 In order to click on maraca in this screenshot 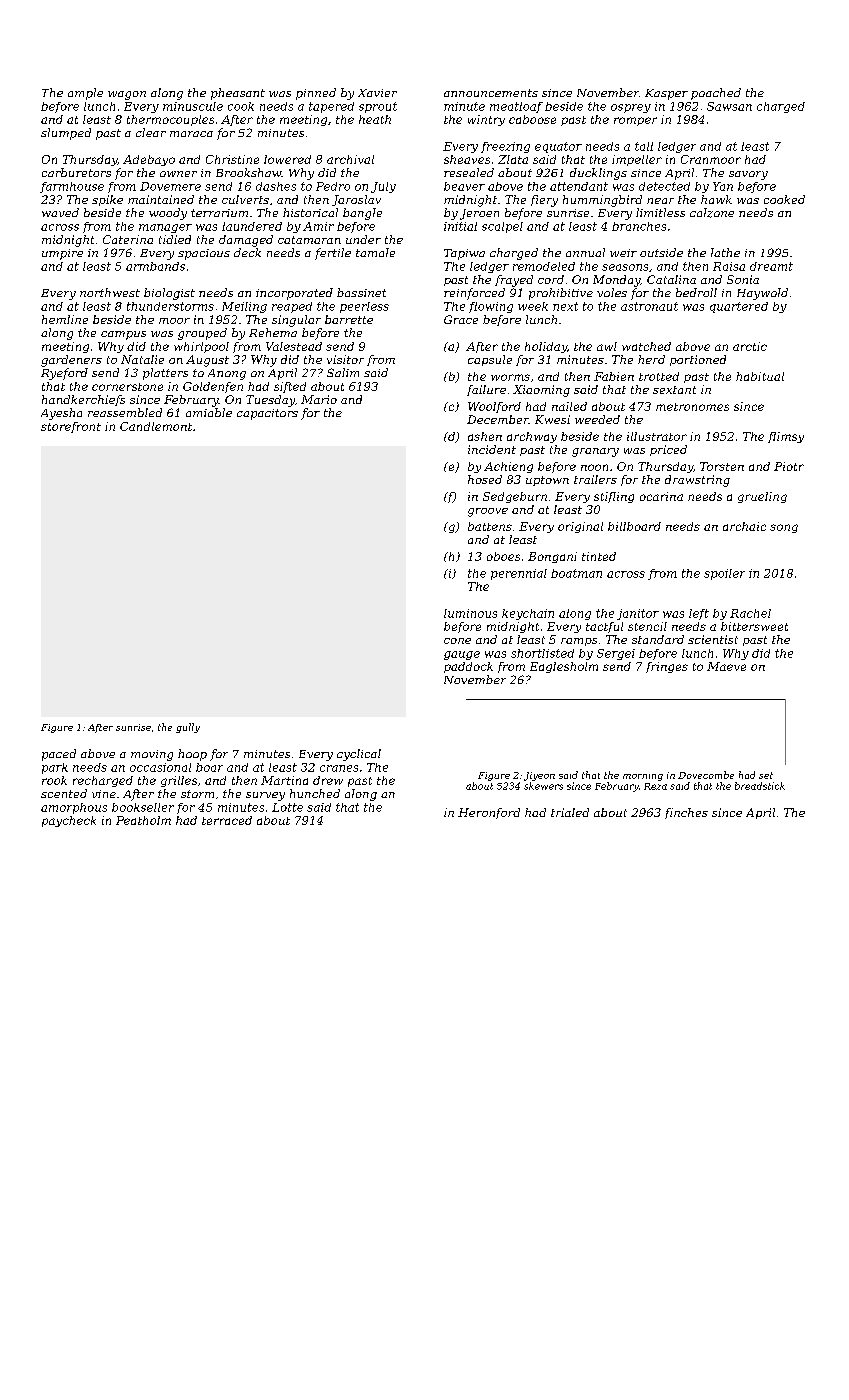, I will do `click(191, 134)`.
